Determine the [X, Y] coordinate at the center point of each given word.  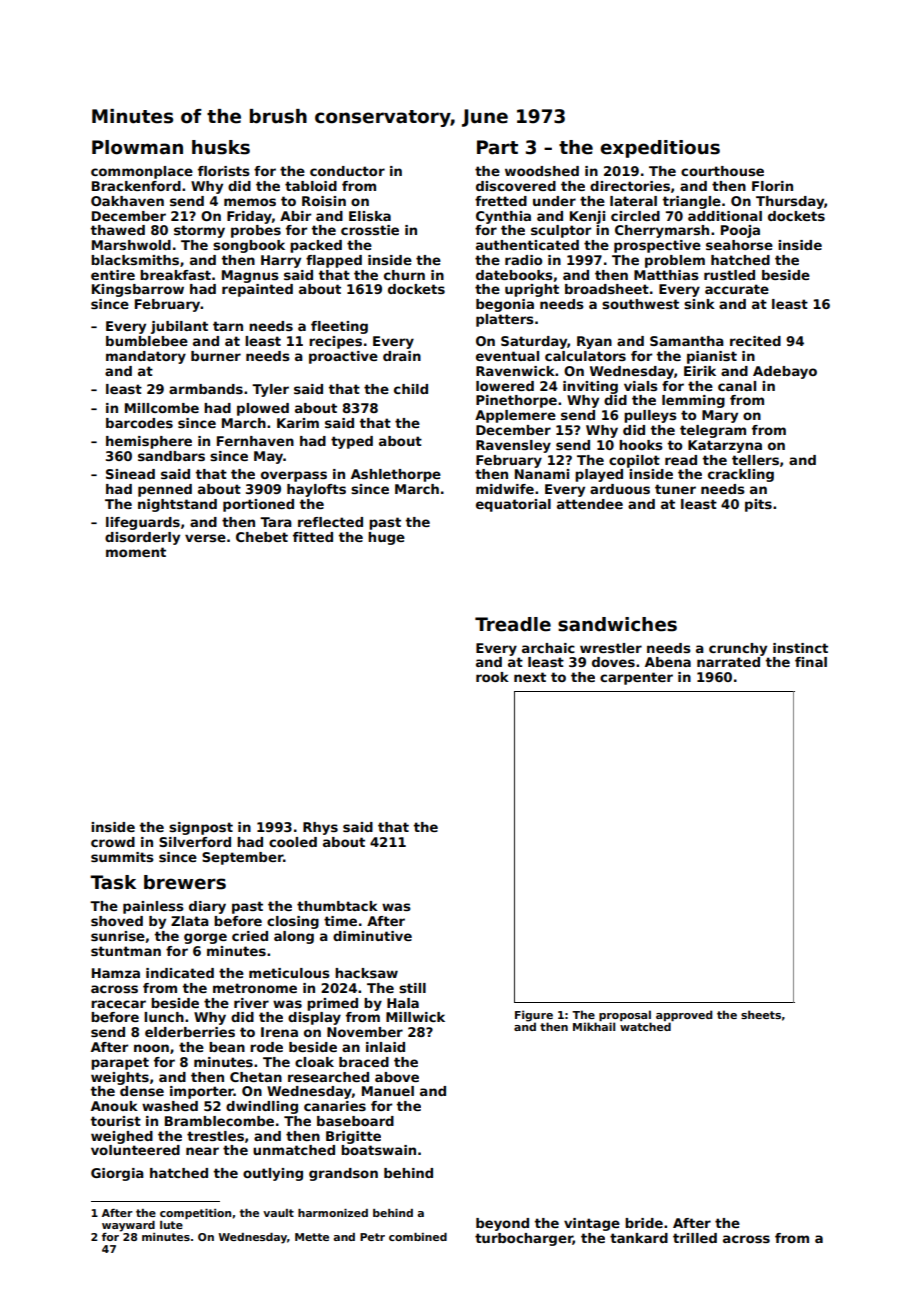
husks [221, 147]
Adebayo [785, 372]
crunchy [738, 649]
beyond [502, 1224]
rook [492, 677]
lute [171, 1225]
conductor [347, 171]
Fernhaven [255, 441]
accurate [737, 289]
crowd [113, 842]
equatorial [513, 505]
